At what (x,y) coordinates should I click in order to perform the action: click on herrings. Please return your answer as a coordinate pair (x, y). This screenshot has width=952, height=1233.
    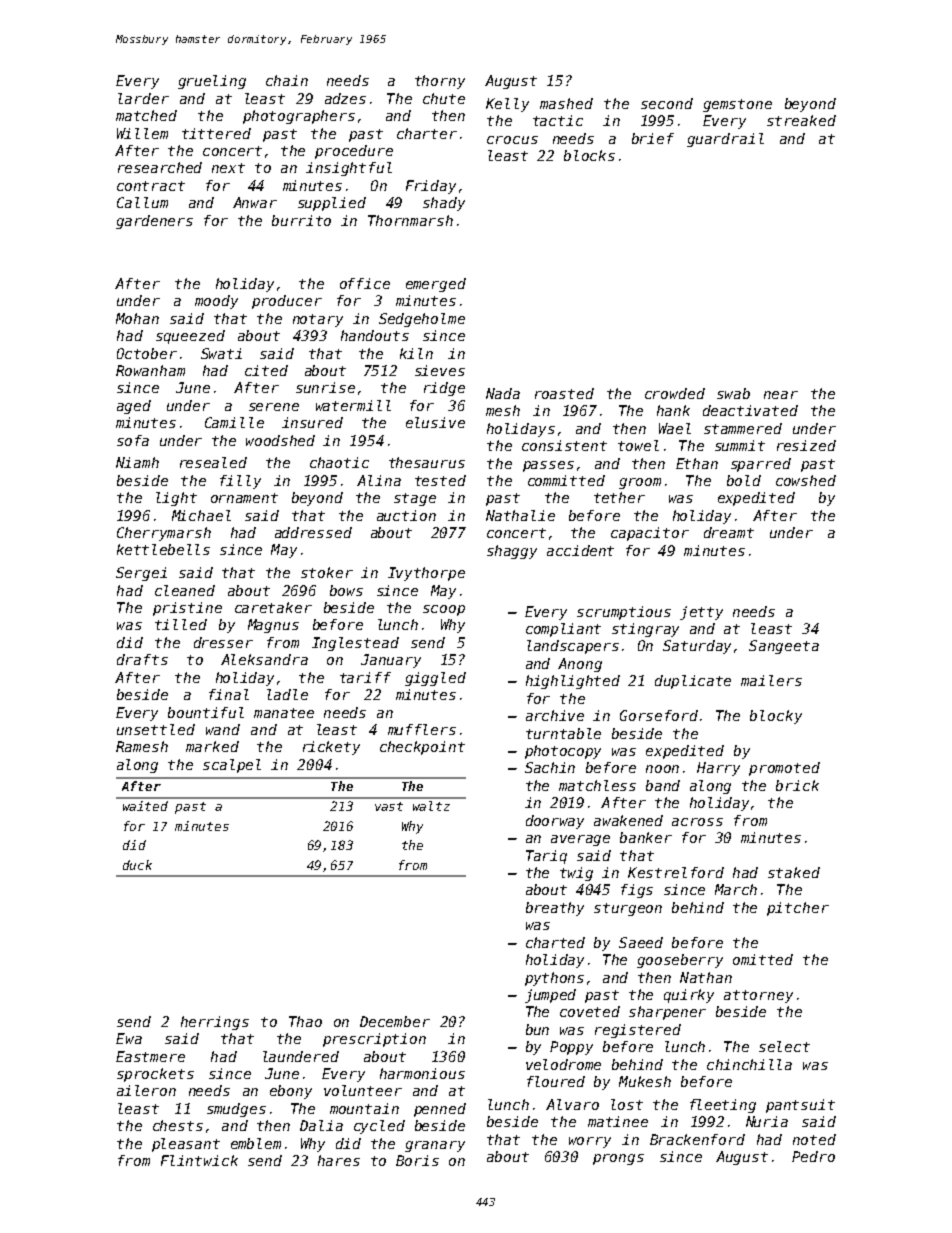
    Looking at the image, I should click on (215, 1023).
